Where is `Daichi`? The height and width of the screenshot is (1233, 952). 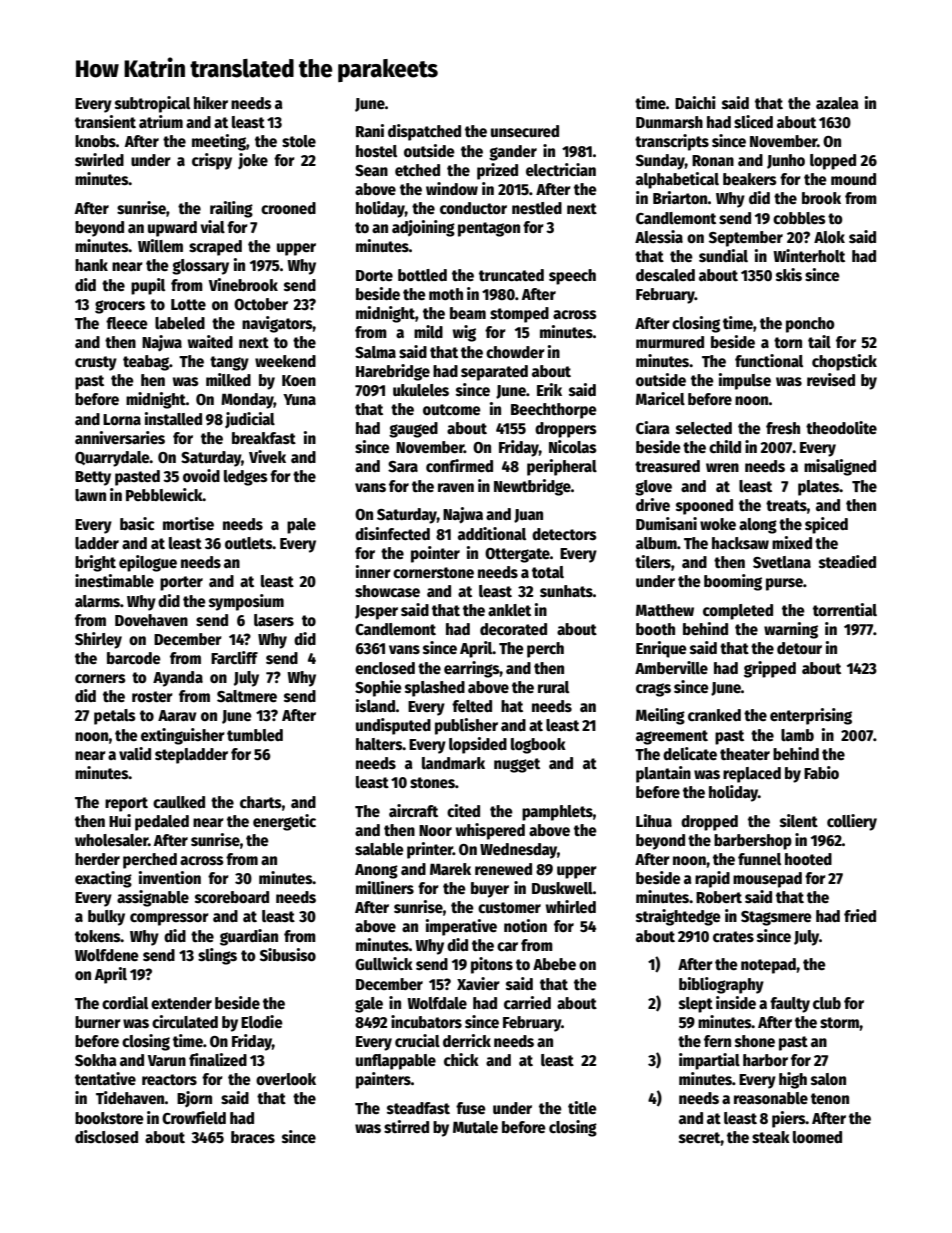 Daichi is located at coordinates (695, 102).
